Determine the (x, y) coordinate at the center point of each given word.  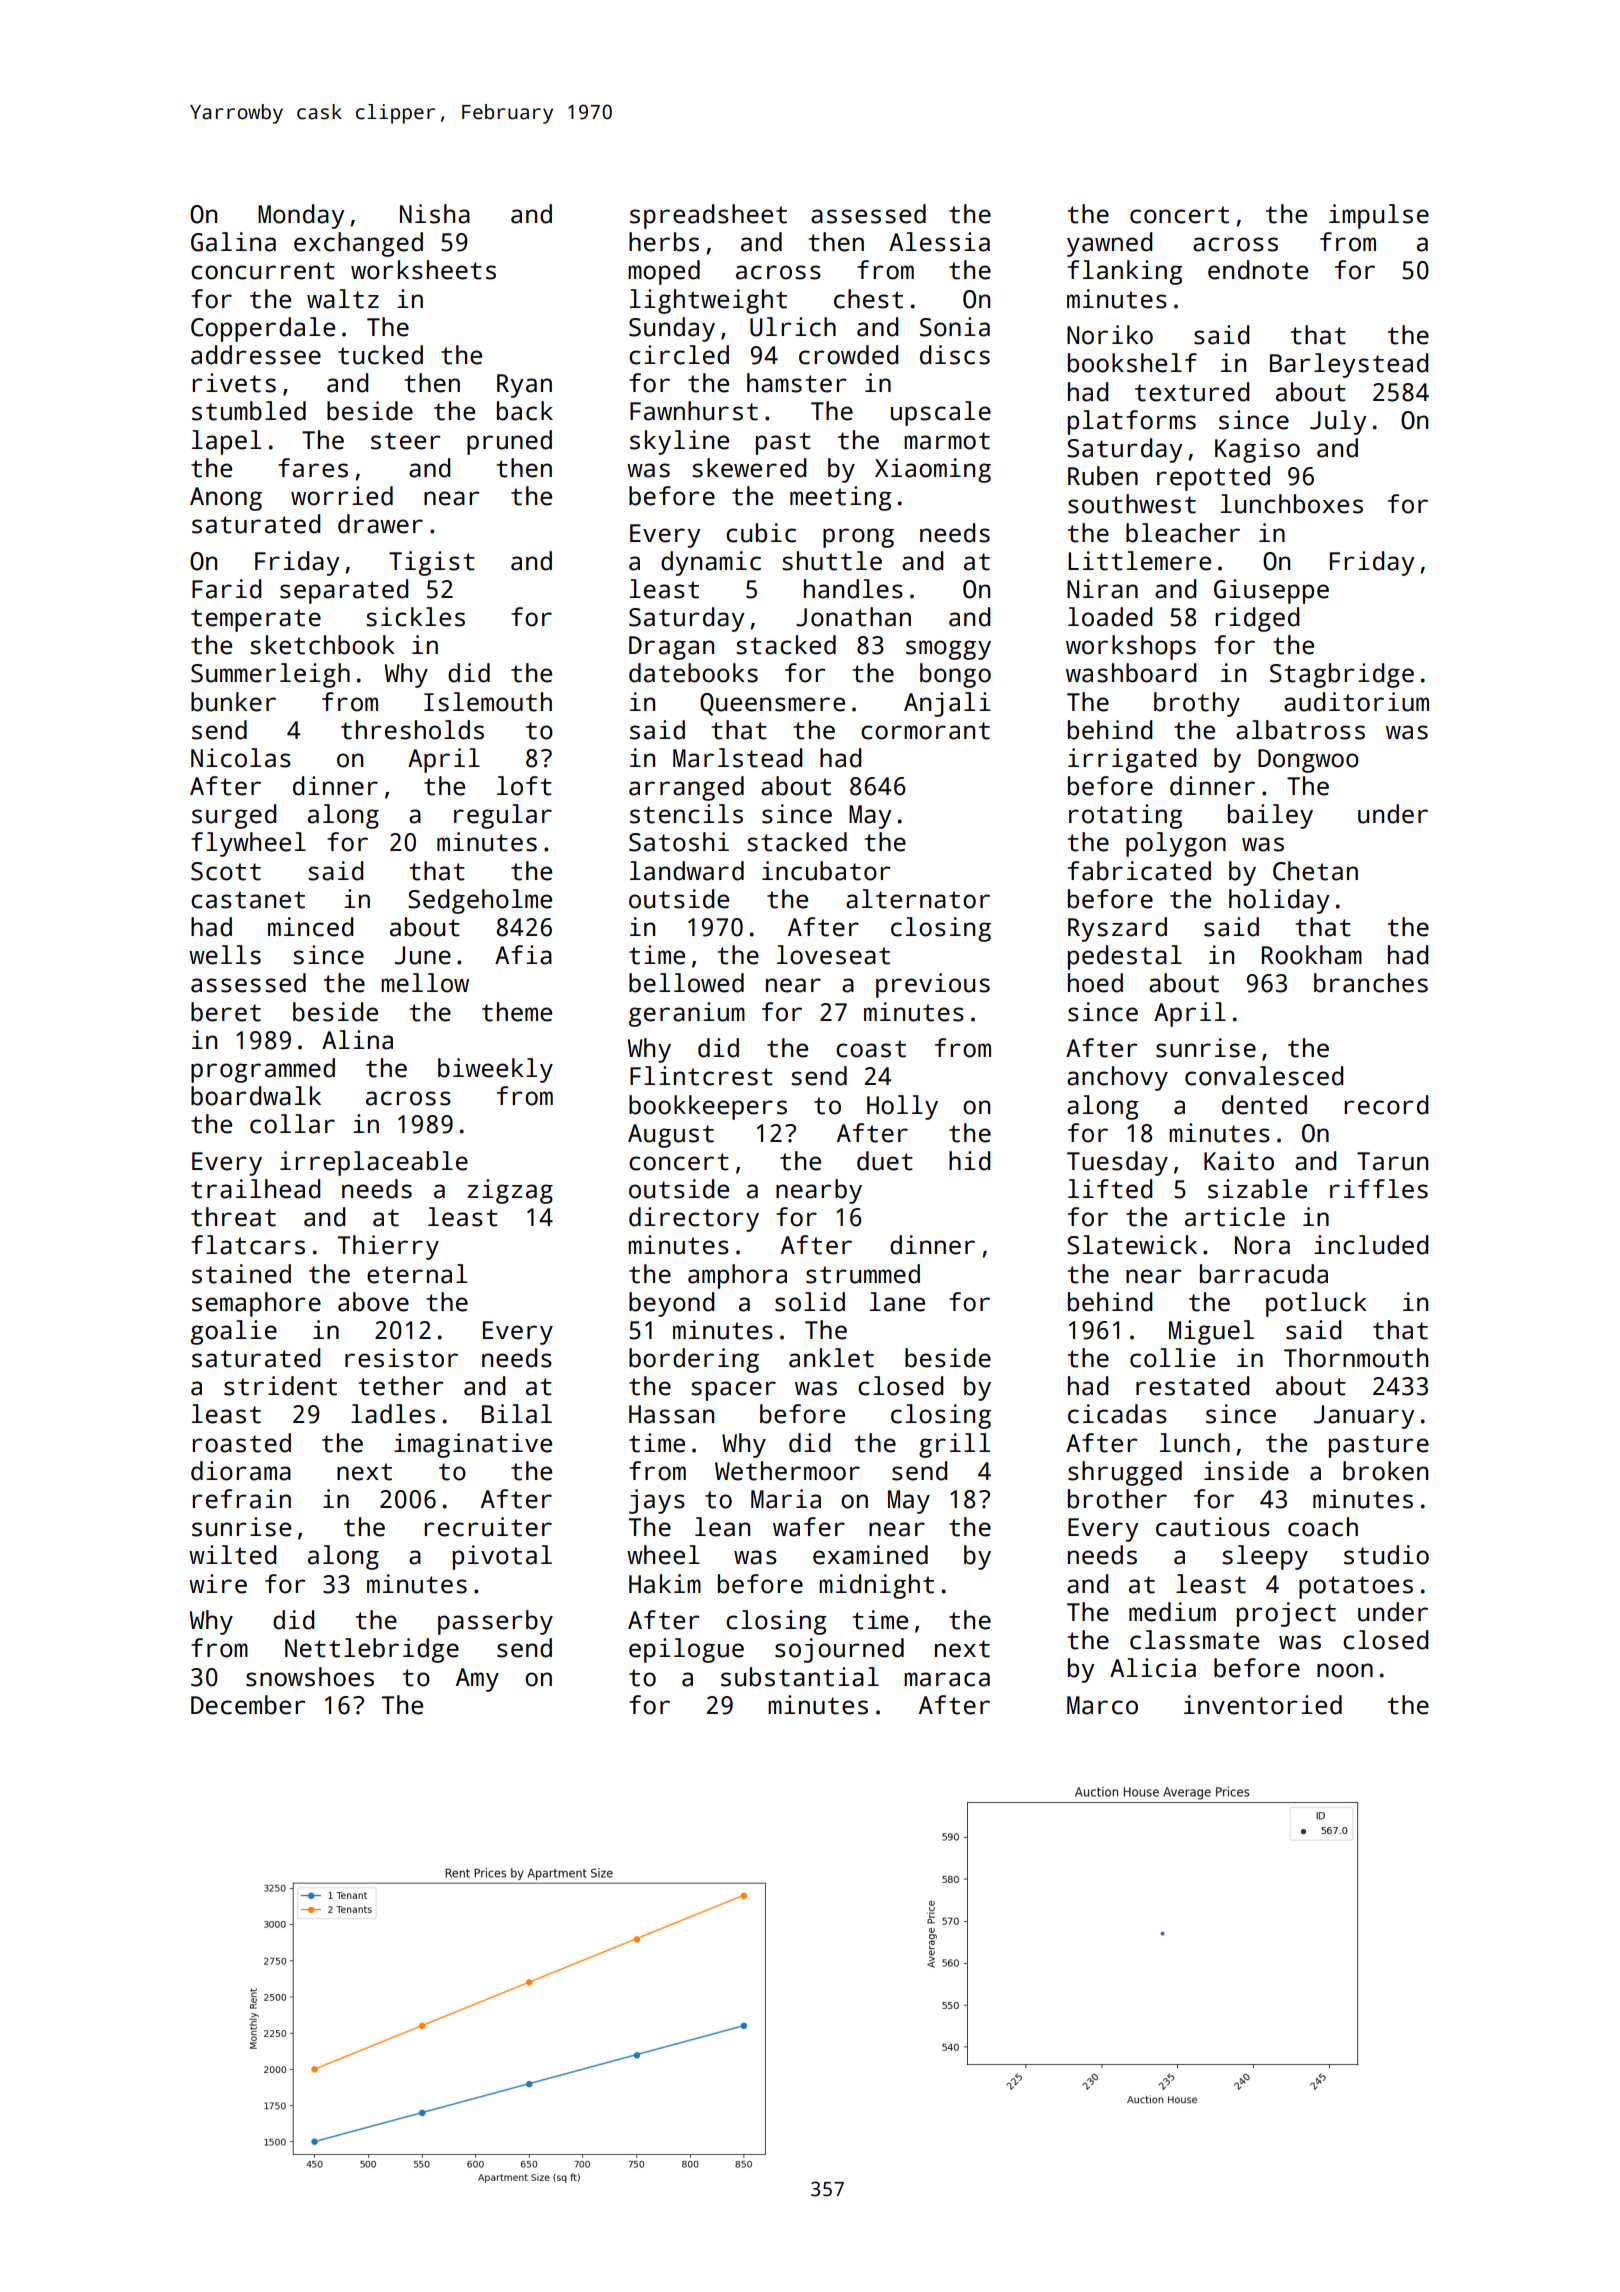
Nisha (435, 214)
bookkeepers (708, 1107)
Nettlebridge (372, 1650)
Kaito (1239, 1161)
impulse (1379, 216)
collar (292, 1124)
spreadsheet (708, 216)
